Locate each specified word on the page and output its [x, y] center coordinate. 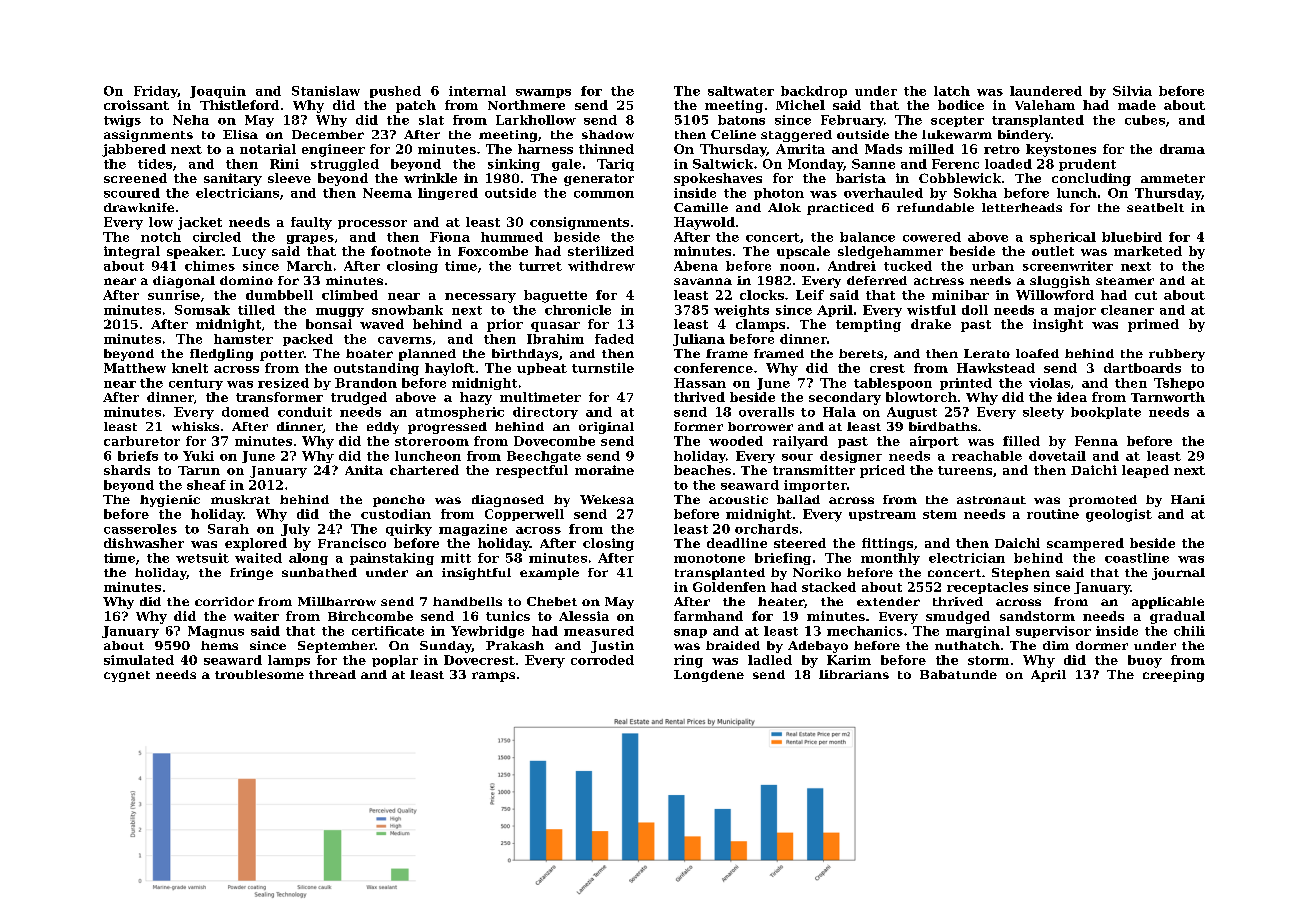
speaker [195, 252]
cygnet [127, 676]
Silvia [1132, 91]
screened [135, 178]
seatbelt [1155, 207]
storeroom [432, 441]
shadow [608, 134]
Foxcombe [493, 251]
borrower [760, 426]
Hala [839, 412]
